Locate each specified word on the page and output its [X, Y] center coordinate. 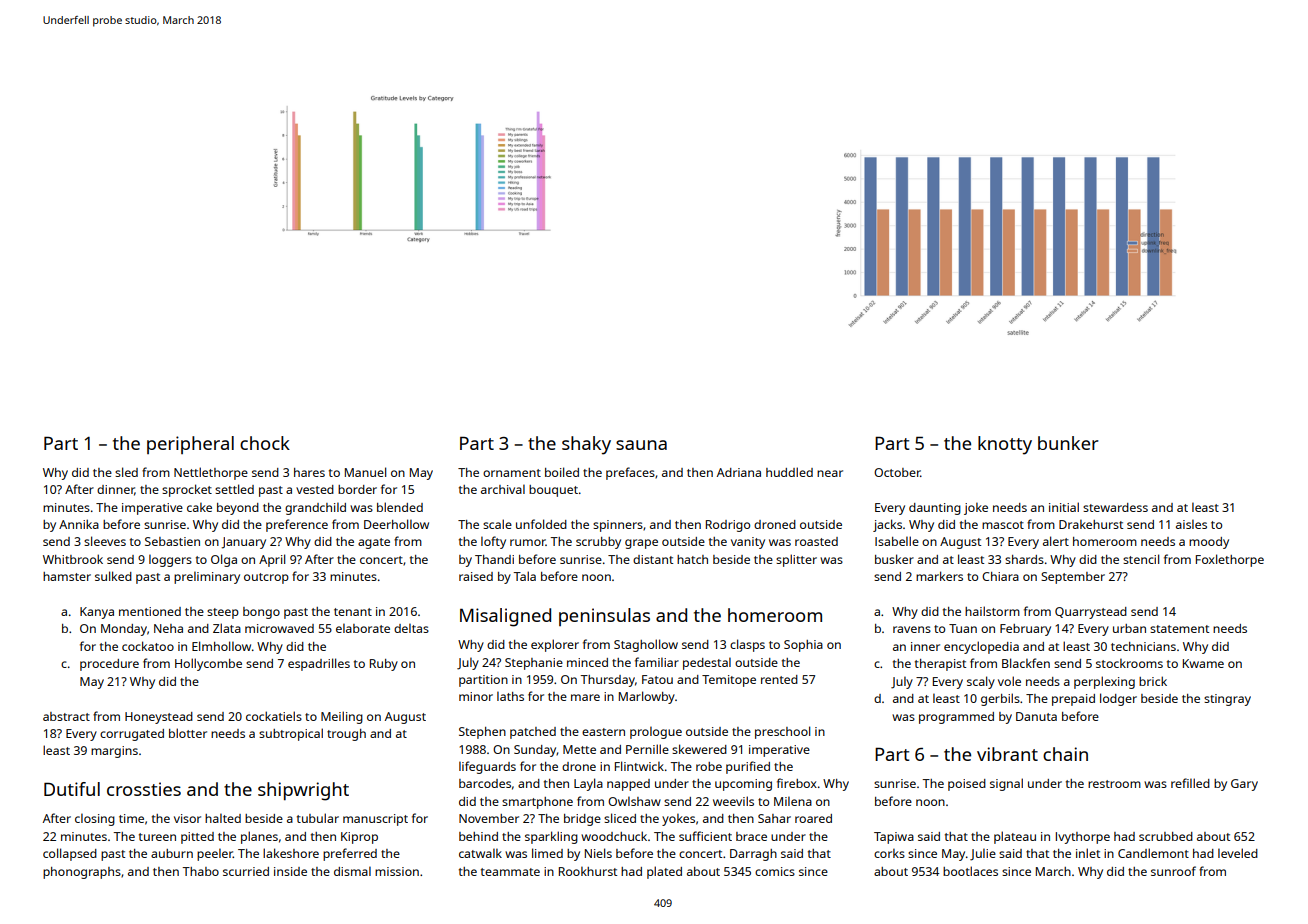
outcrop [266, 578]
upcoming [743, 785]
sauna [641, 445]
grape [641, 544]
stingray [1227, 700]
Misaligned [505, 617]
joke [976, 509]
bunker [1068, 443]
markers [939, 576]
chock [265, 443]
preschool [782, 732]
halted [223, 818]
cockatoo [148, 646]
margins [114, 752]
